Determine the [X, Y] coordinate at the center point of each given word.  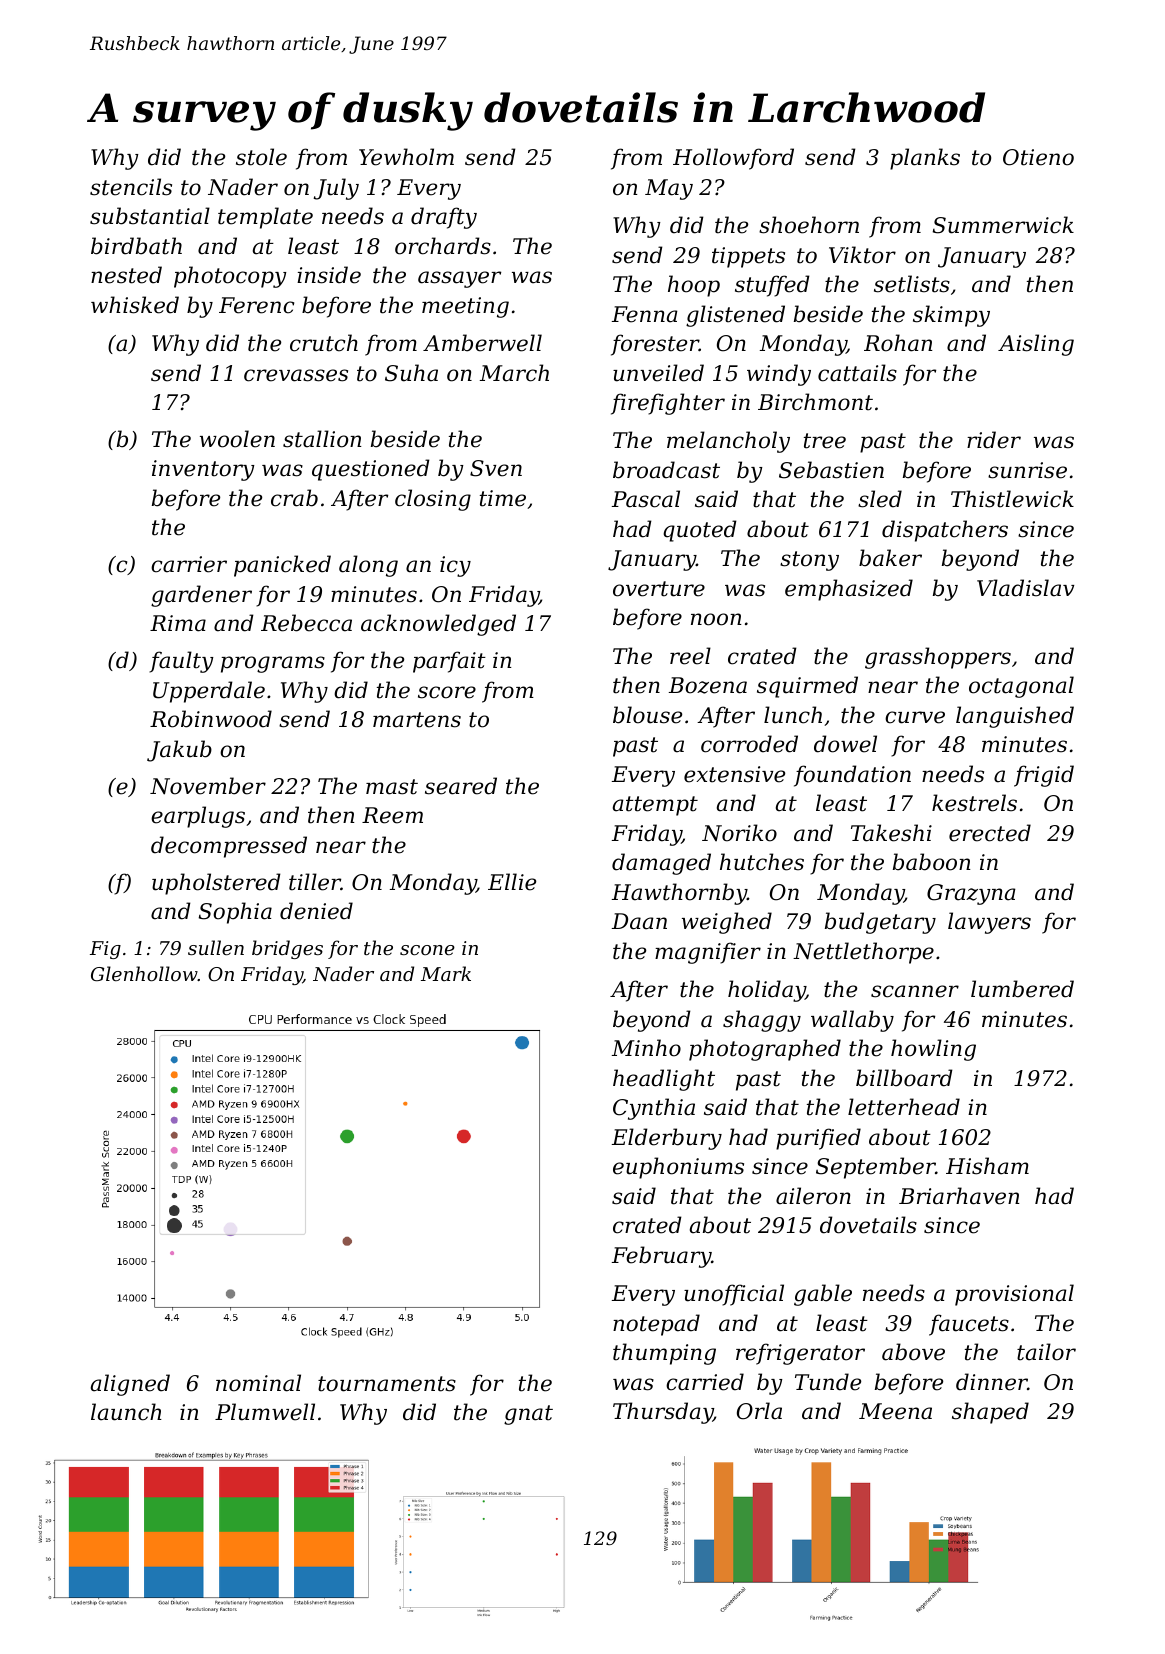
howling [933, 1050]
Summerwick [1003, 225]
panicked [282, 566]
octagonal [1021, 687]
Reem [392, 815]
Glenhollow [144, 973]
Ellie [512, 882]
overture [659, 589]
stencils [131, 187]
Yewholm [406, 157]
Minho [646, 1048]
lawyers [989, 923]
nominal [258, 1383]
